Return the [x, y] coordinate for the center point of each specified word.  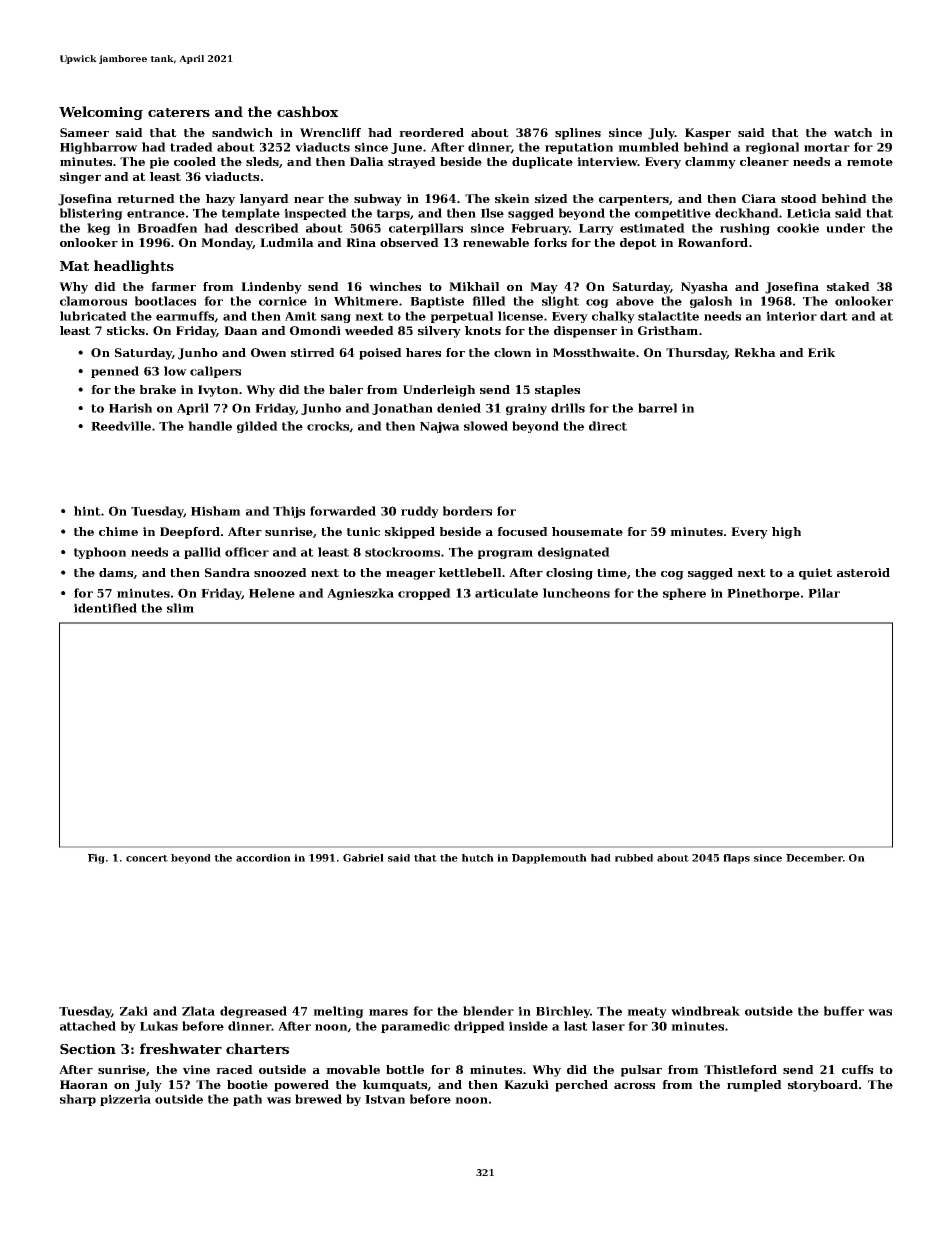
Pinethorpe [763, 594]
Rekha [755, 352]
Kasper [708, 134]
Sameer [84, 132]
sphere [684, 594]
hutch [478, 858]
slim [180, 608]
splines [578, 134]
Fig [96, 859]
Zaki [134, 1011]
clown [512, 352]
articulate [506, 593]
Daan [240, 330]
